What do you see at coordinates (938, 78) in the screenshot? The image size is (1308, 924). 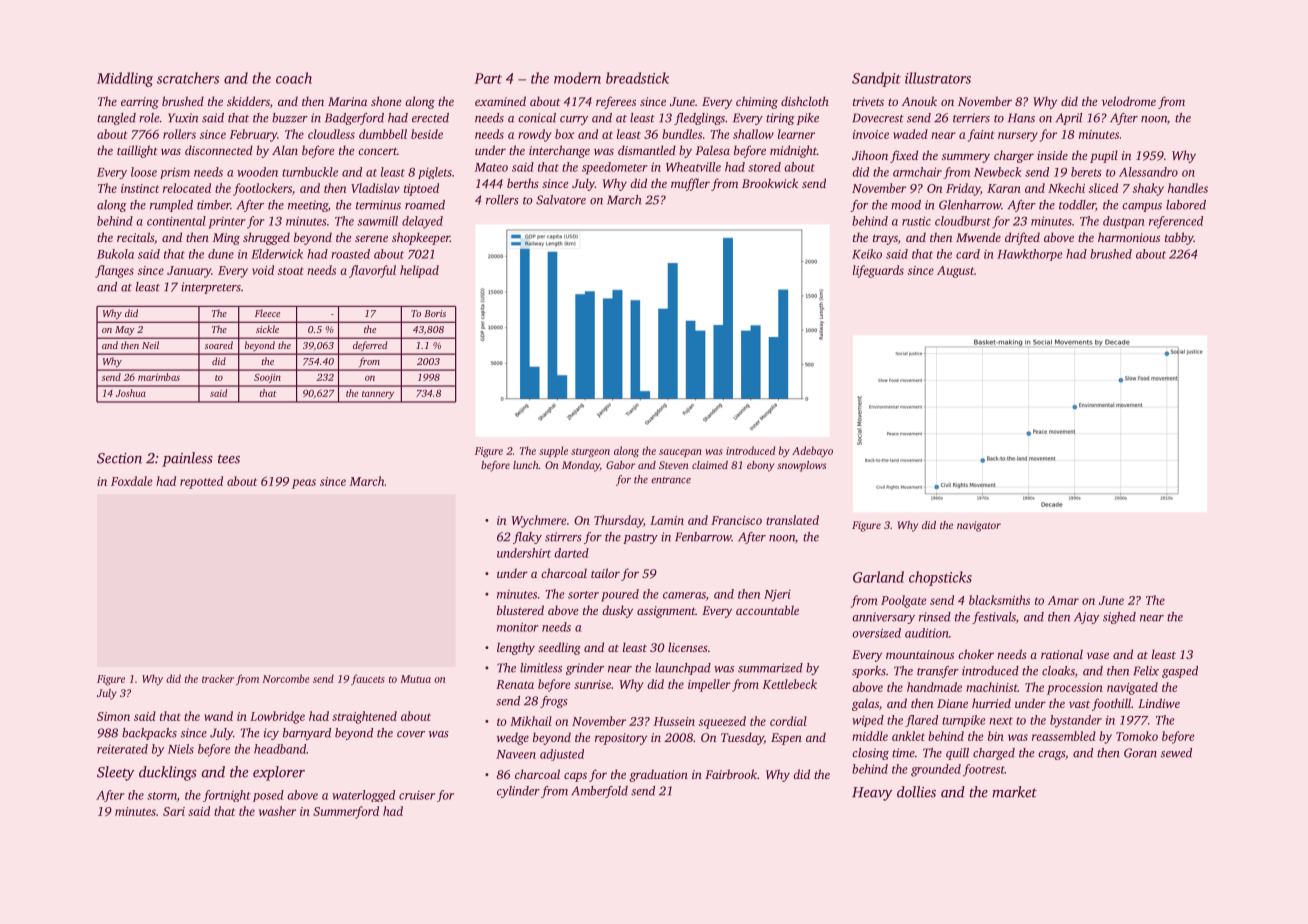 I see `illustrators` at bounding box center [938, 78].
